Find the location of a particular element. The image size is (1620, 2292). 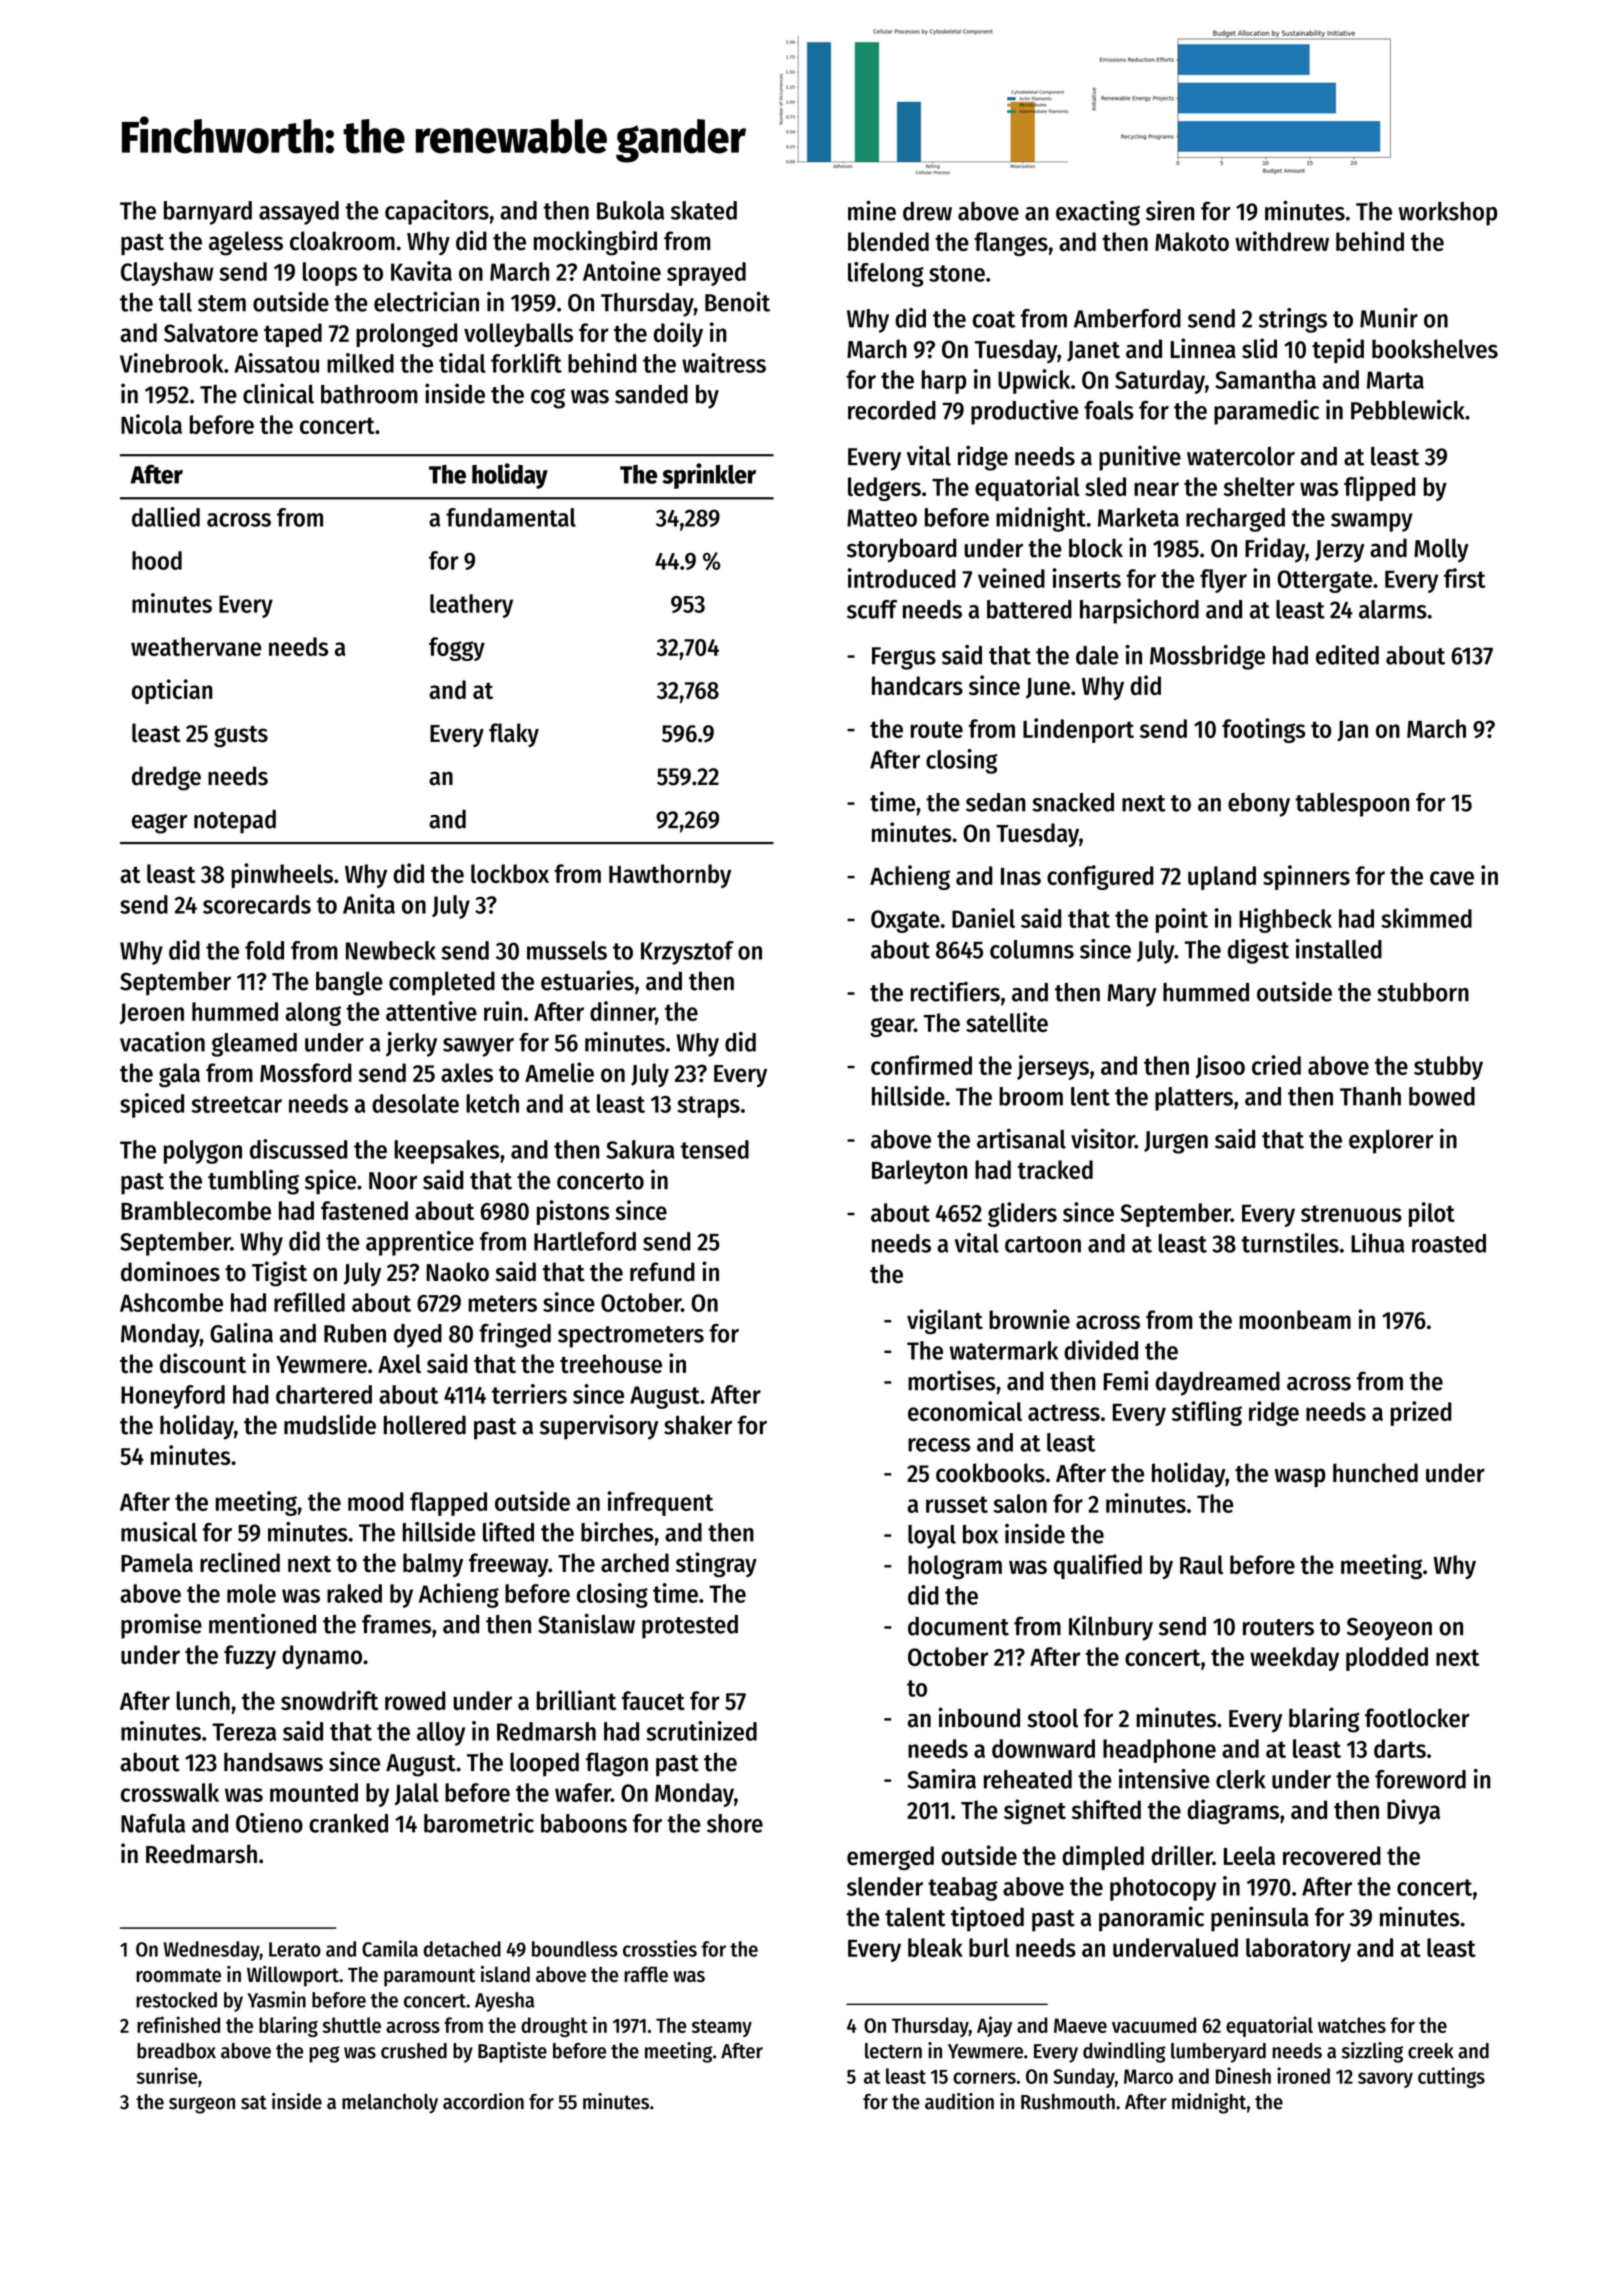

edited is located at coordinates (1347, 655).
